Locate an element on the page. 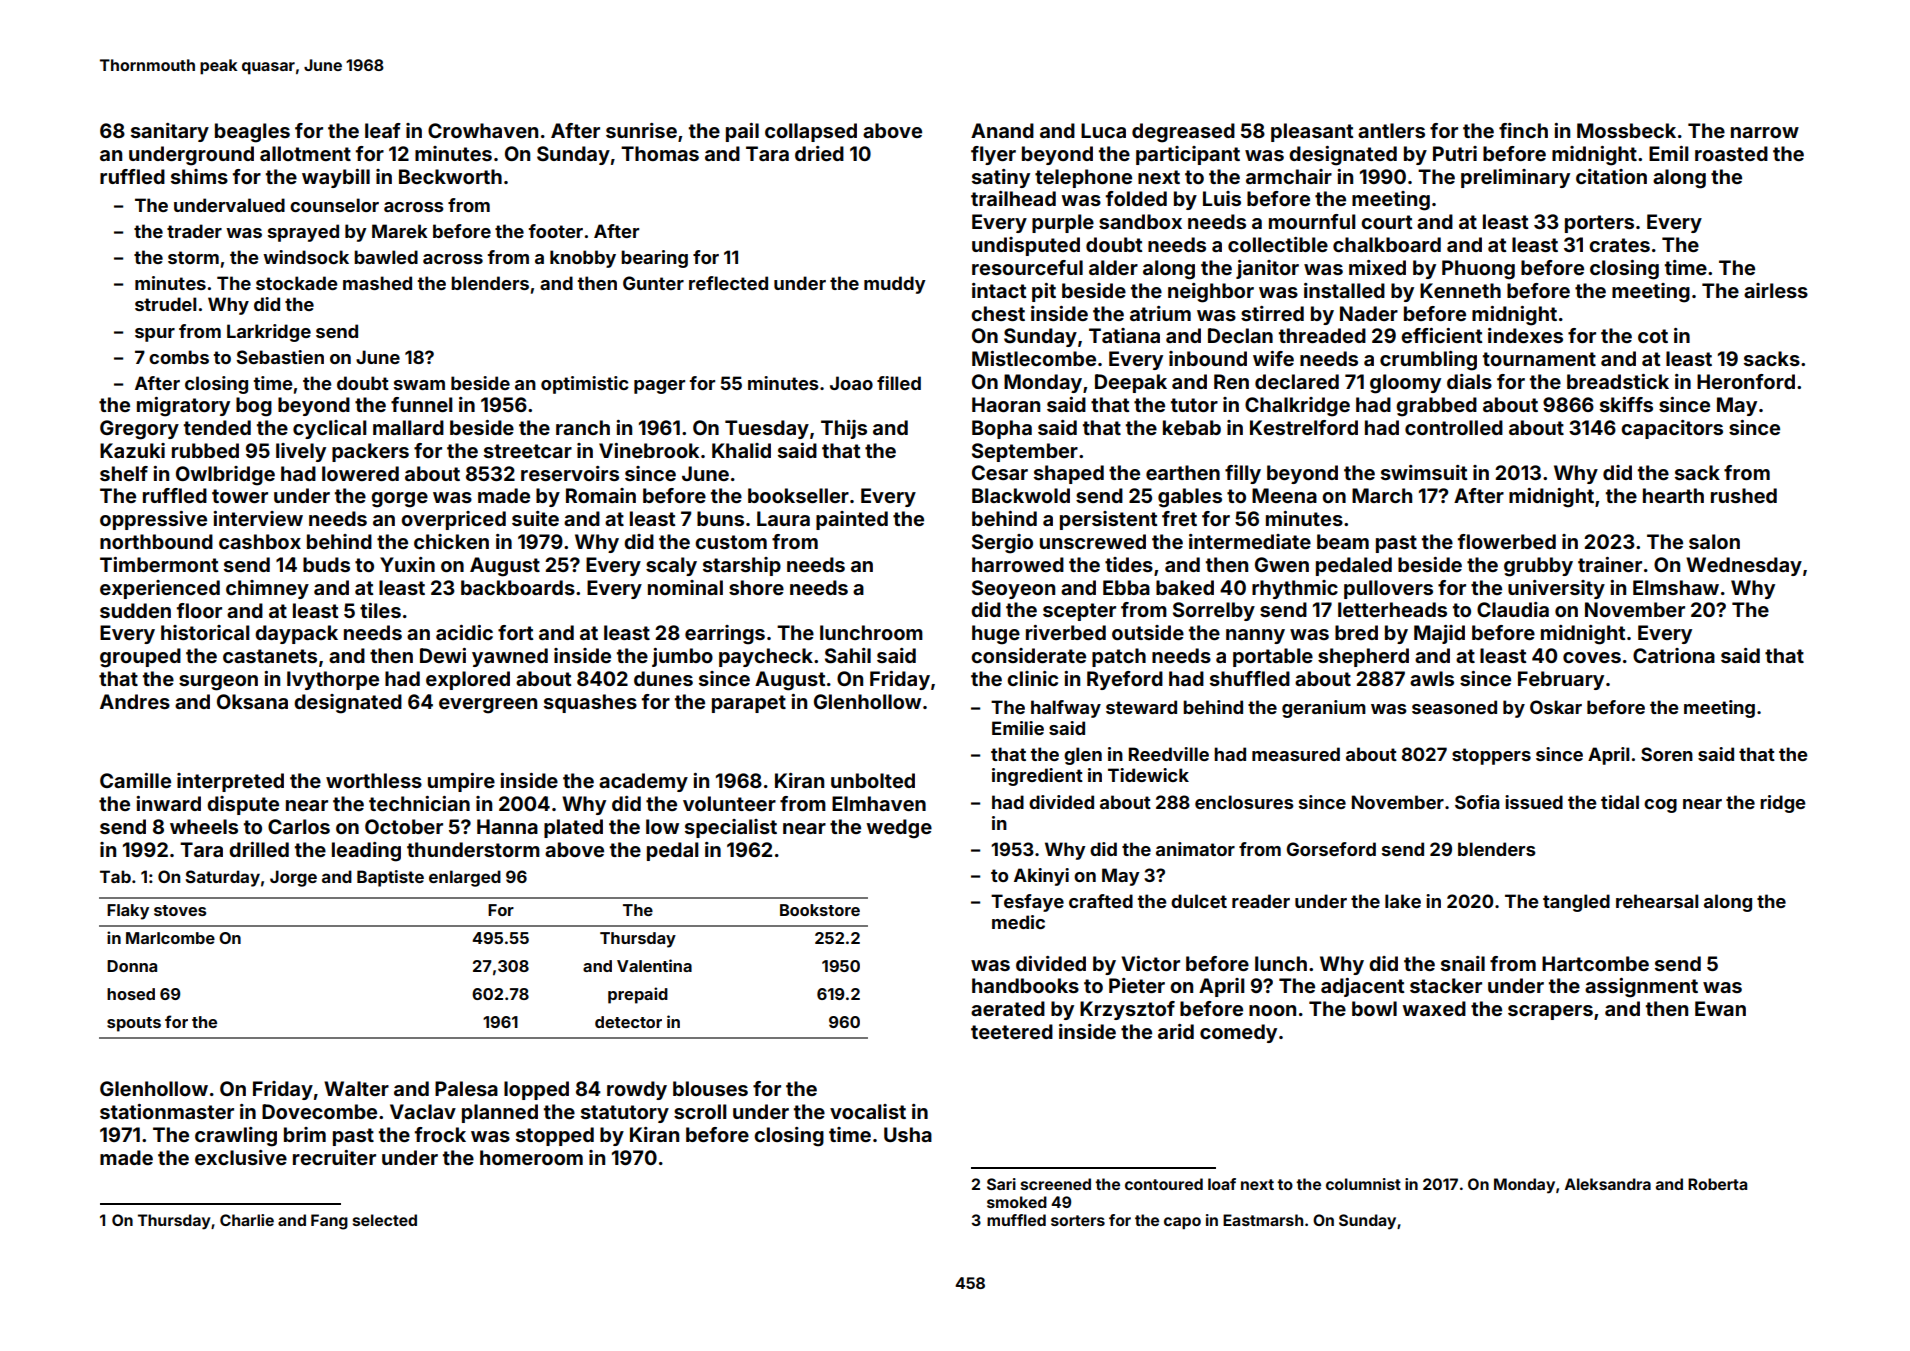 This document has height=1351, width=1910. cog is located at coordinates (1660, 806).
